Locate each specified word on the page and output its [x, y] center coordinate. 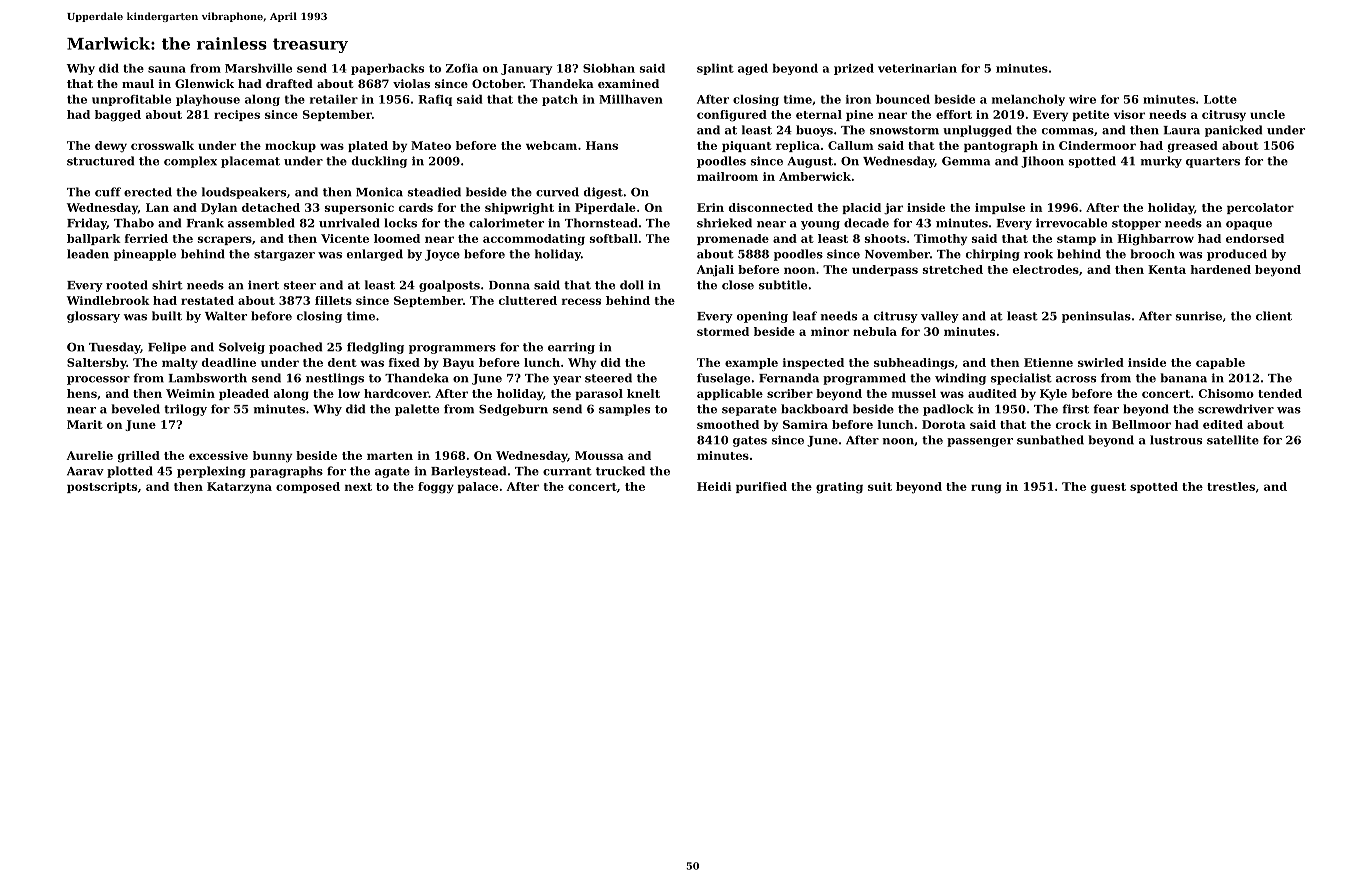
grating [839, 488]
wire [1082, 99]
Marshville [258, 68]
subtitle [783, 285]
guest [1108, 488]
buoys [814, 131]
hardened [1220, 269]
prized [854, 69]
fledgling [375, 348]
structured [100, 161]
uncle [1267, 114]
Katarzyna [239, 488]
